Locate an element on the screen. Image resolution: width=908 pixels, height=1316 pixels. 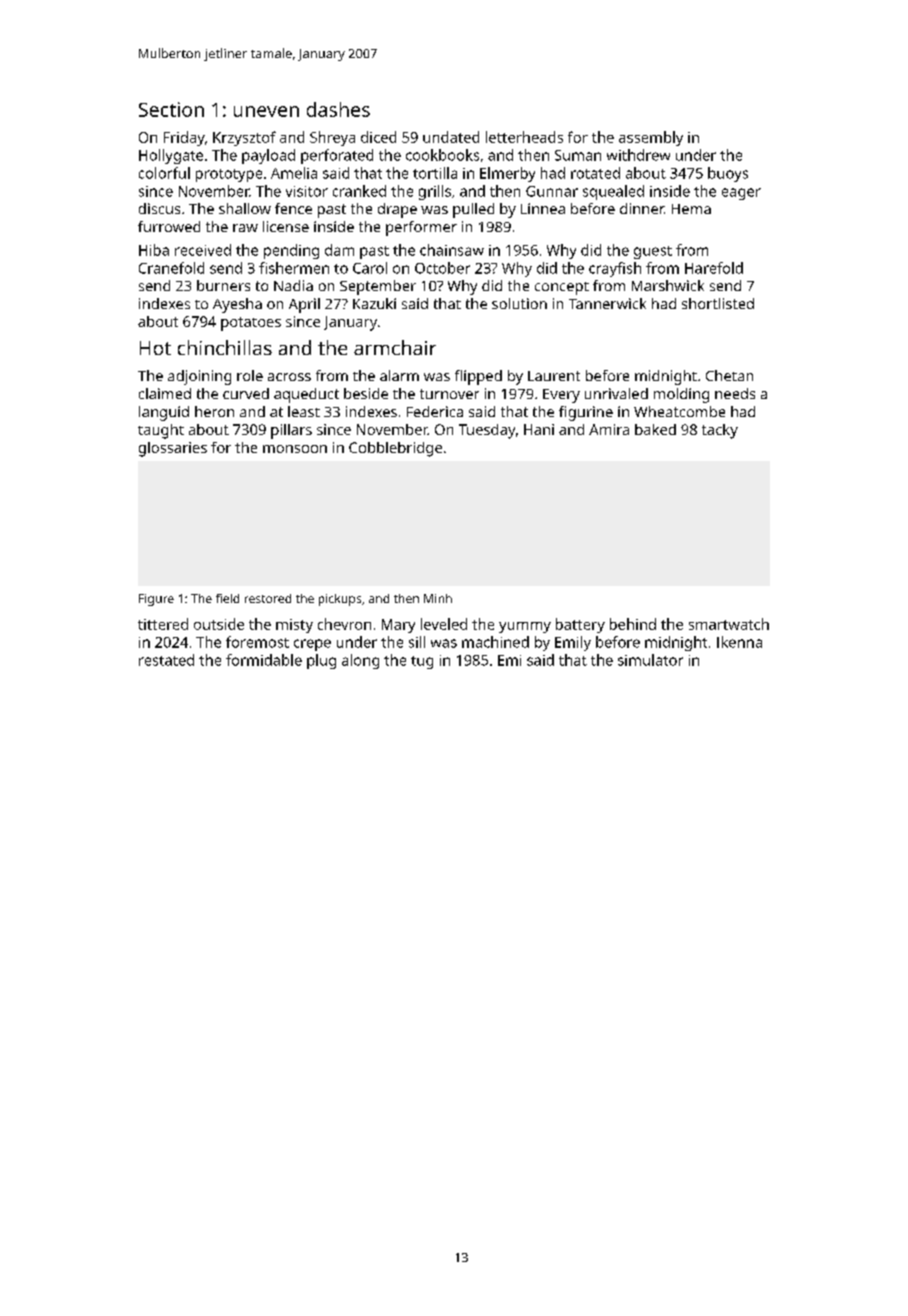
letterheads is located at coordinates (524, 137).
